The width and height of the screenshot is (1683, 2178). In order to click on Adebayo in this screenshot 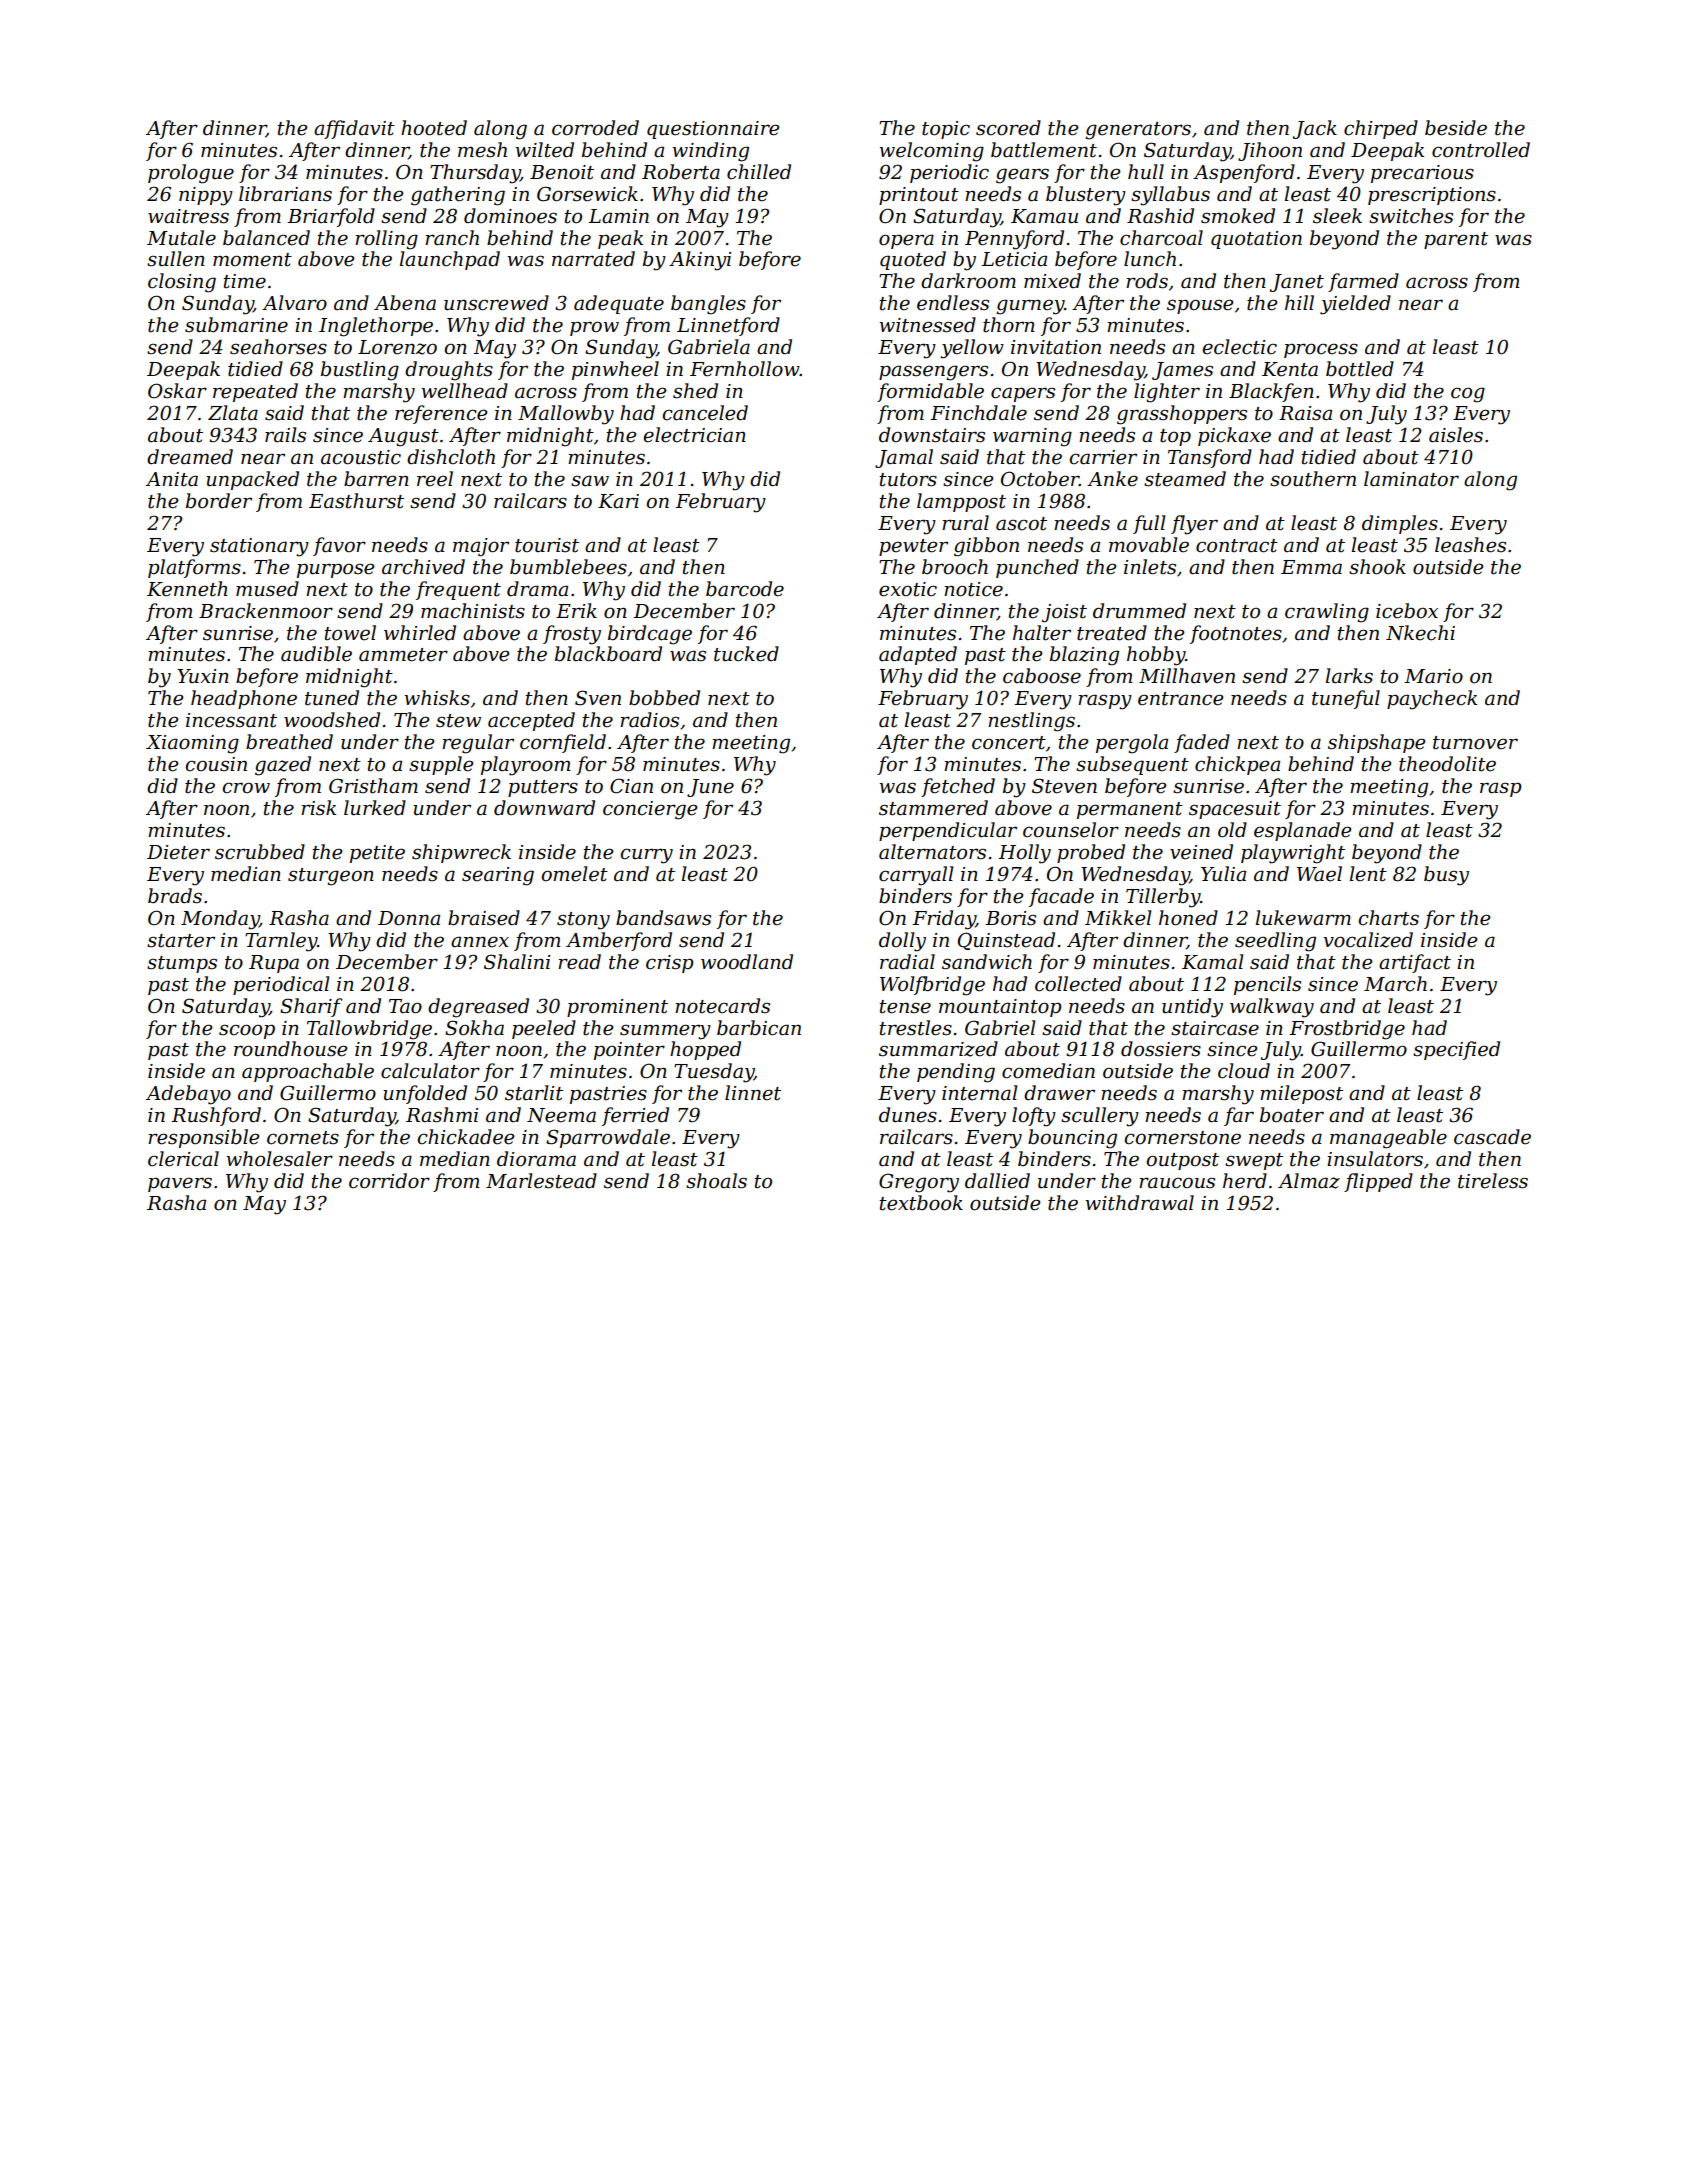, I will do `click(188, 1095)`.
